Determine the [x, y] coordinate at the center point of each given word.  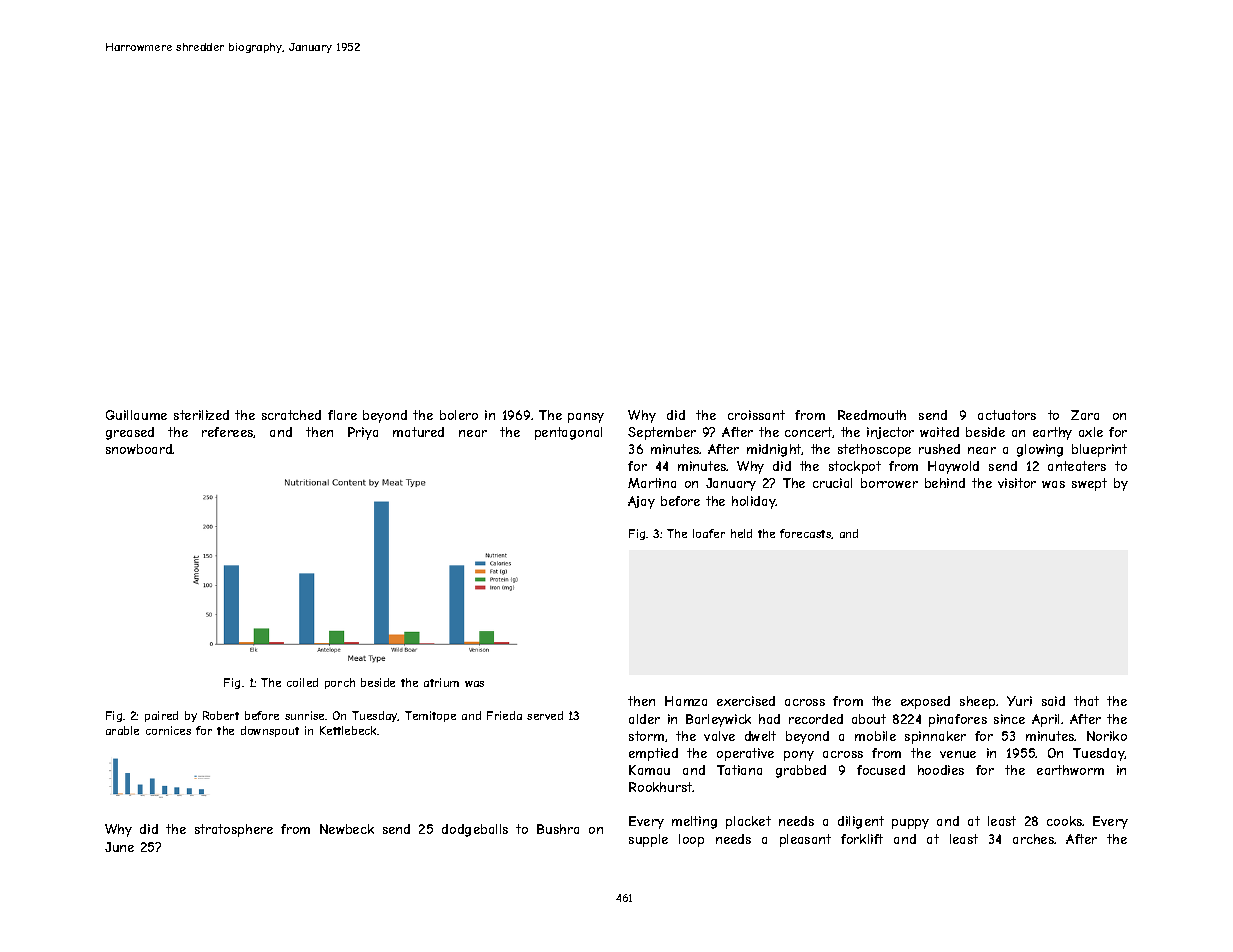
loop [691, 840]
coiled [302, 682]
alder [644, 719]
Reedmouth [872, 415]
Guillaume [136, 415]
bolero [459, 415]
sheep [977, 702]
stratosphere [234, 830]
